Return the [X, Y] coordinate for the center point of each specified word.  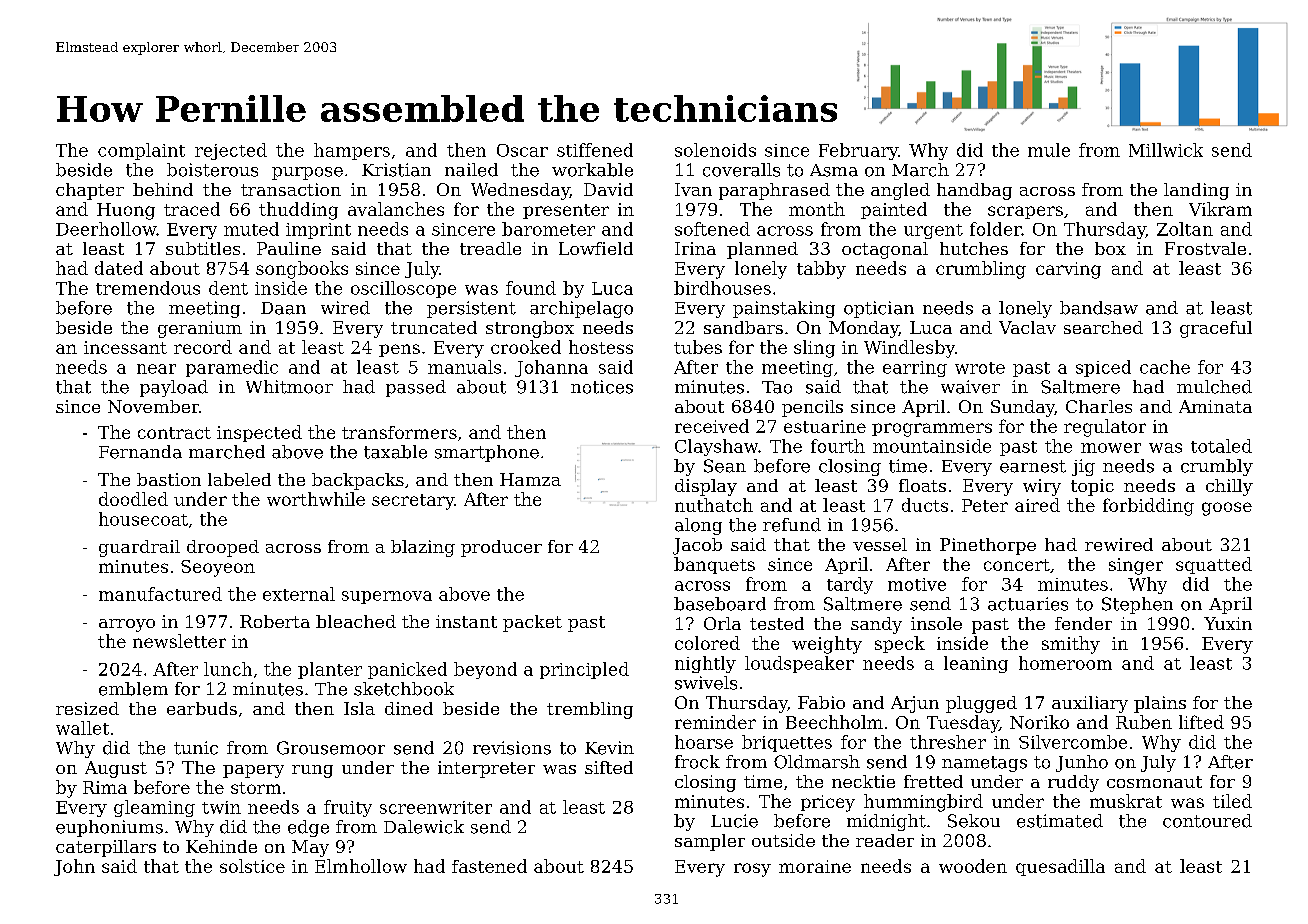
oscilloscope [403, 289]
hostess [601, 347]
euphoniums [109, 828]
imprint [318, 231]
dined [409, 708]
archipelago [581, 309]
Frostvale [1205, 248]
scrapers [1025, 212]
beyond [485, 670]
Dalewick [424, 827]
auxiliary [1090, 704]
